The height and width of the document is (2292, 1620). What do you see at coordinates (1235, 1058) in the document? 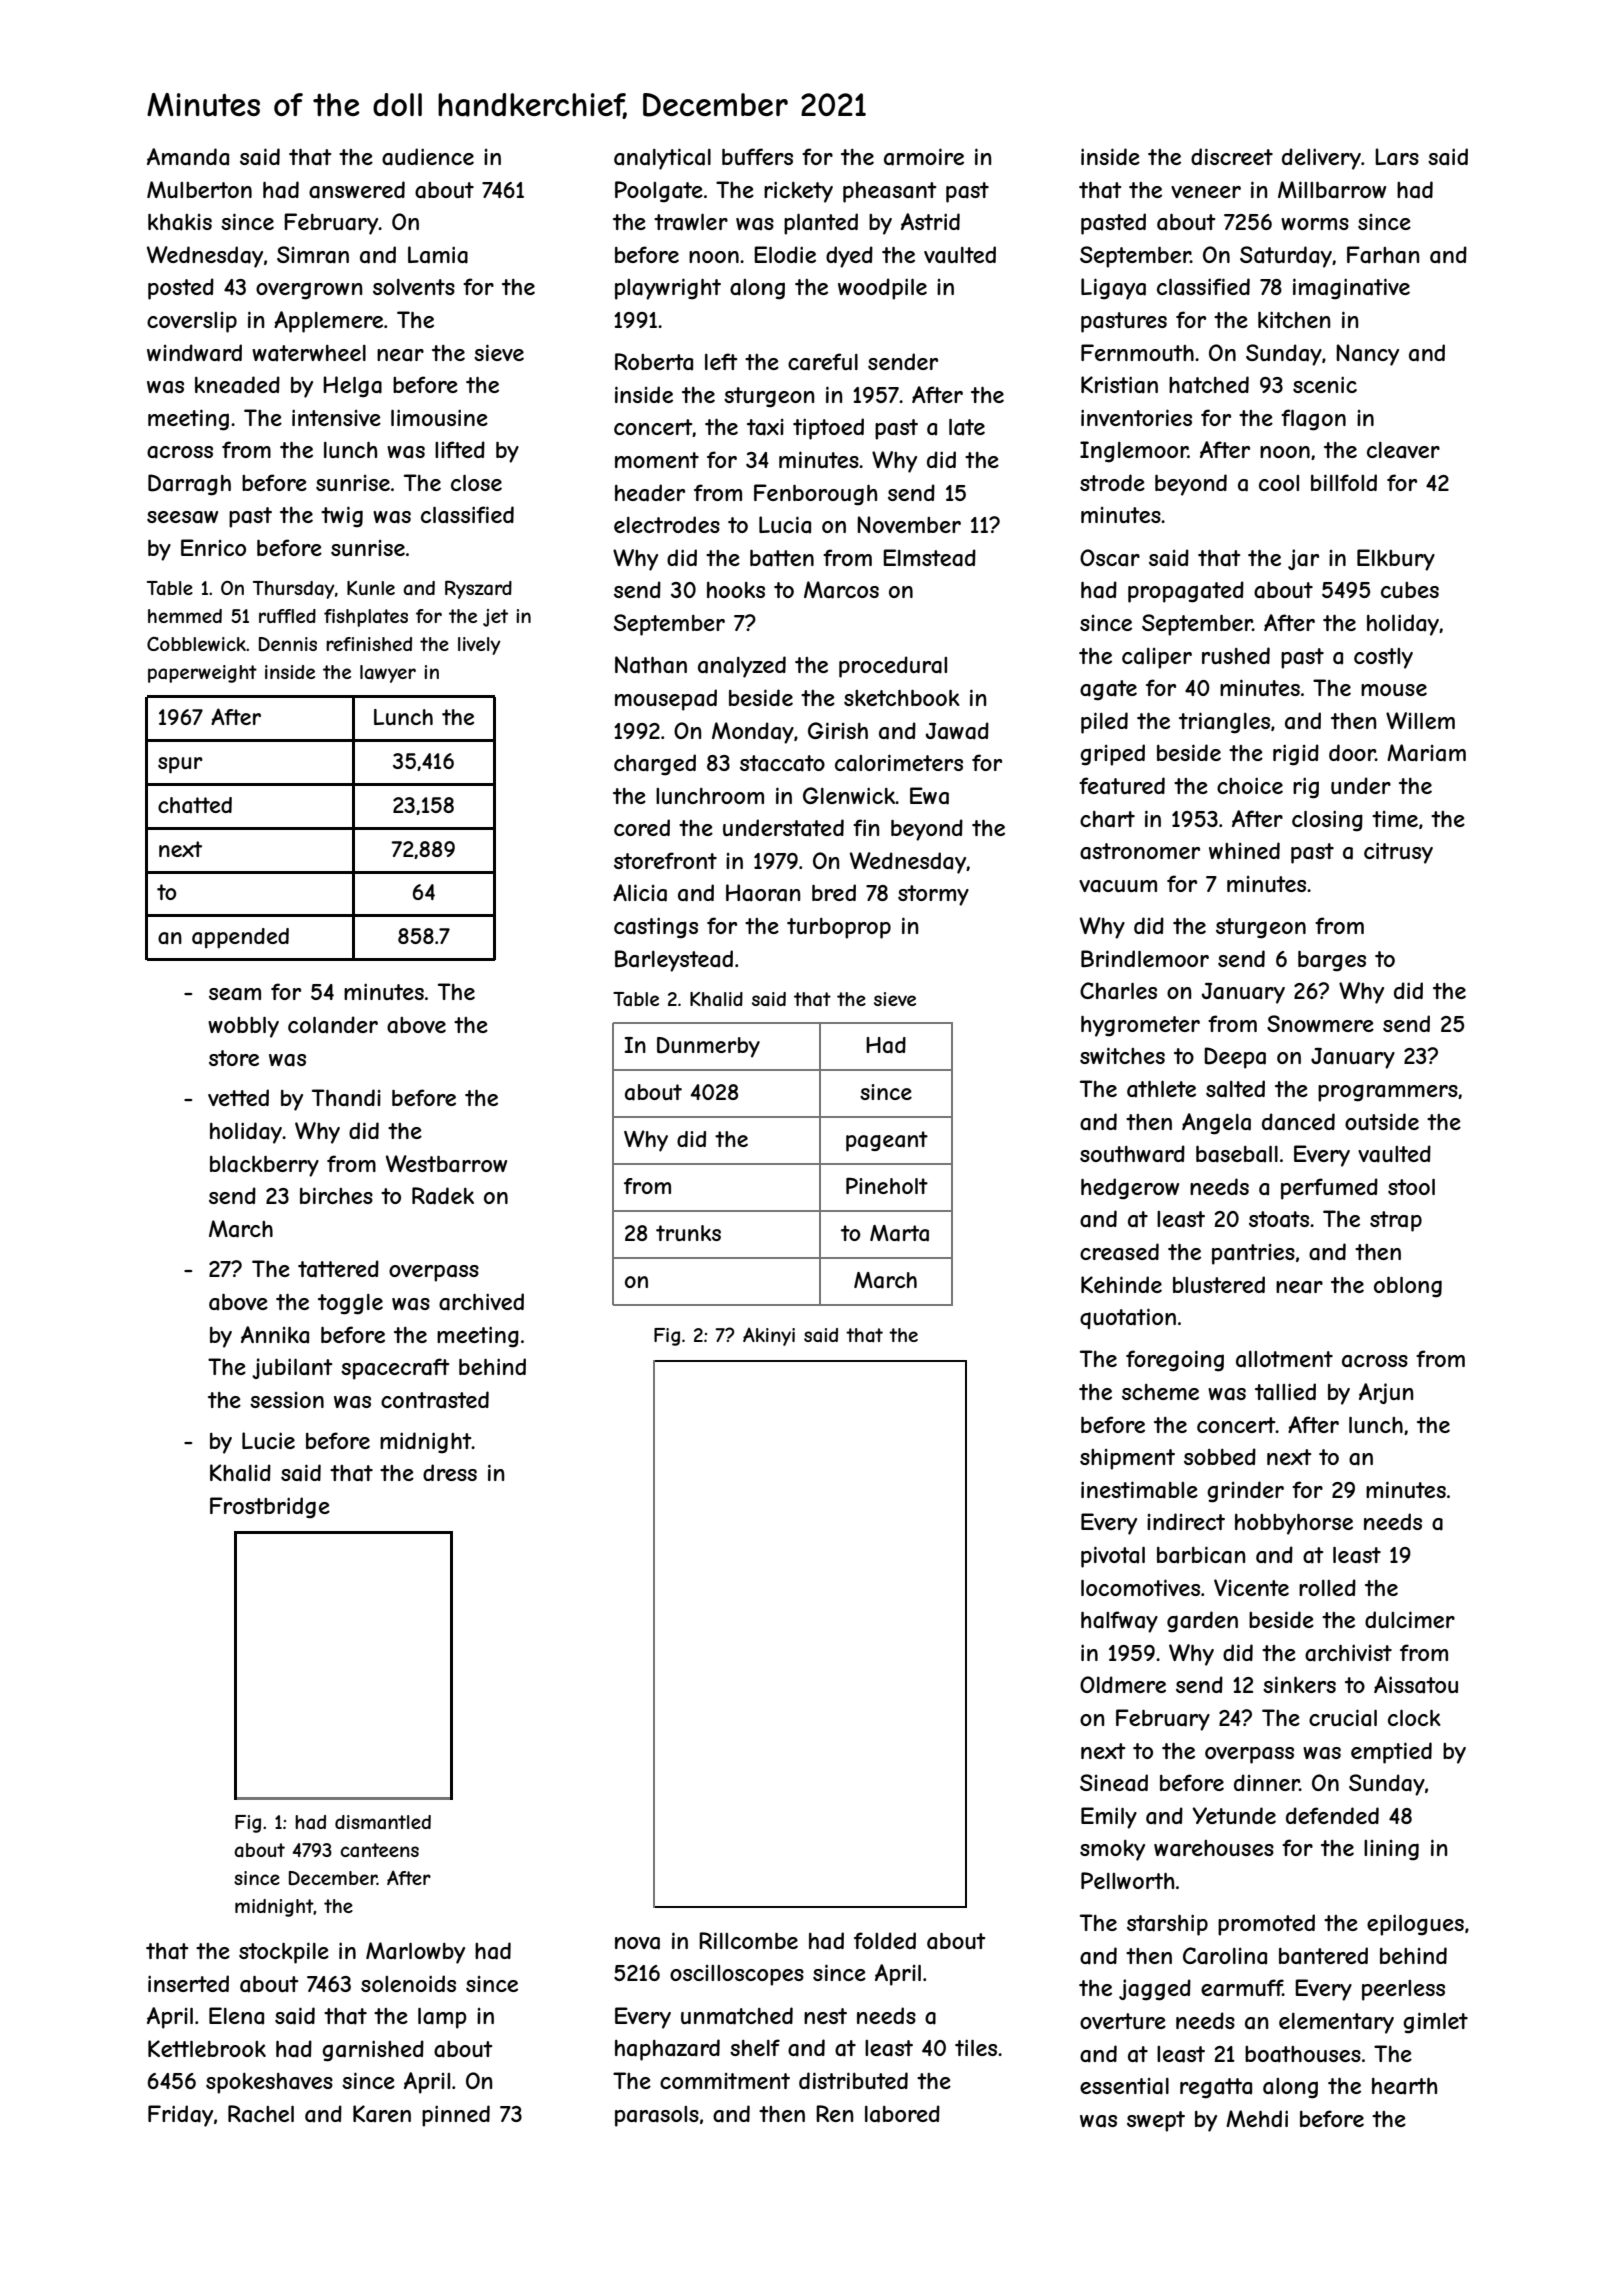
I see `Deepa` at bounding box center [1235, 1058].
